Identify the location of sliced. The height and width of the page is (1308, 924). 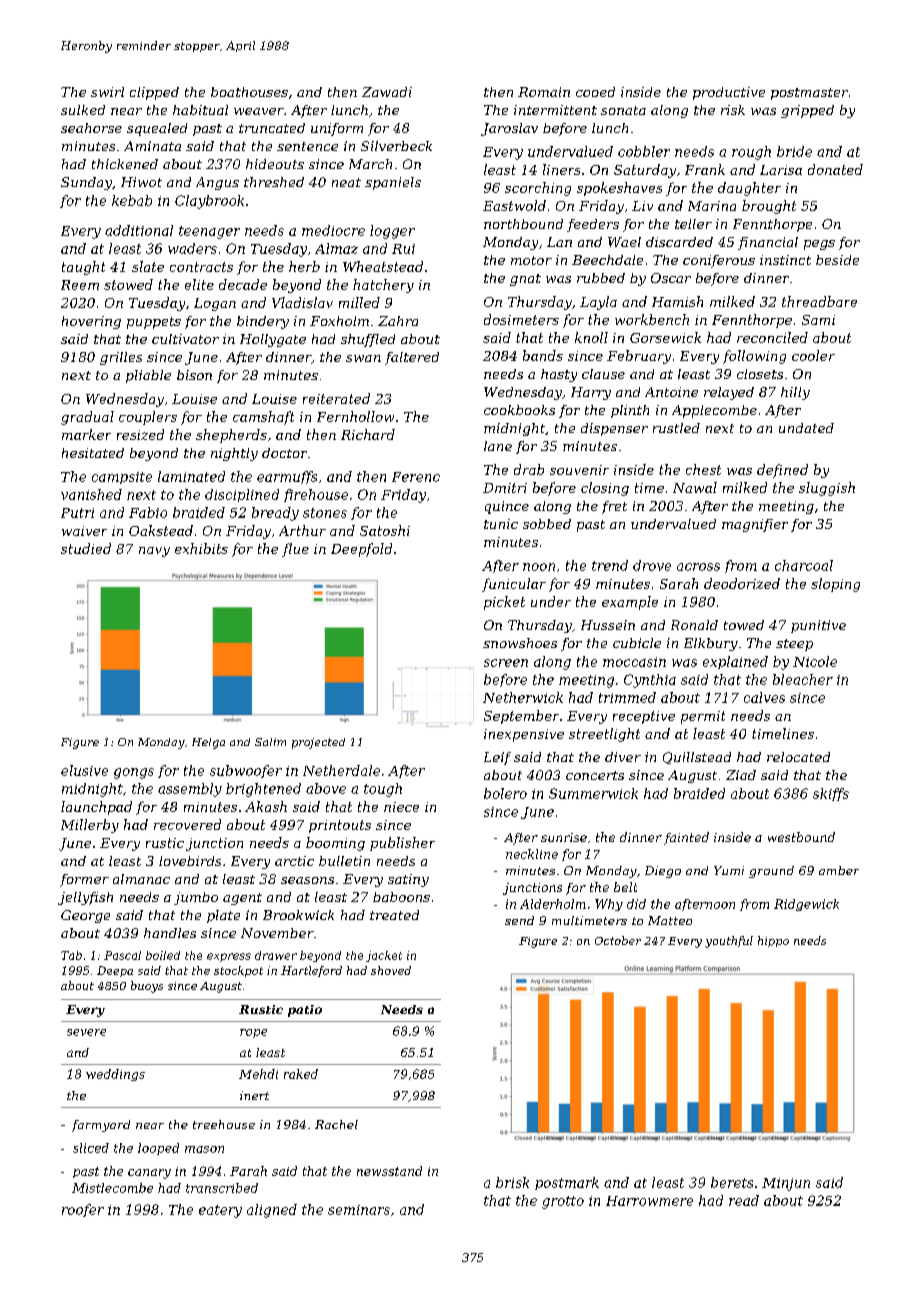
(91, 1148).
